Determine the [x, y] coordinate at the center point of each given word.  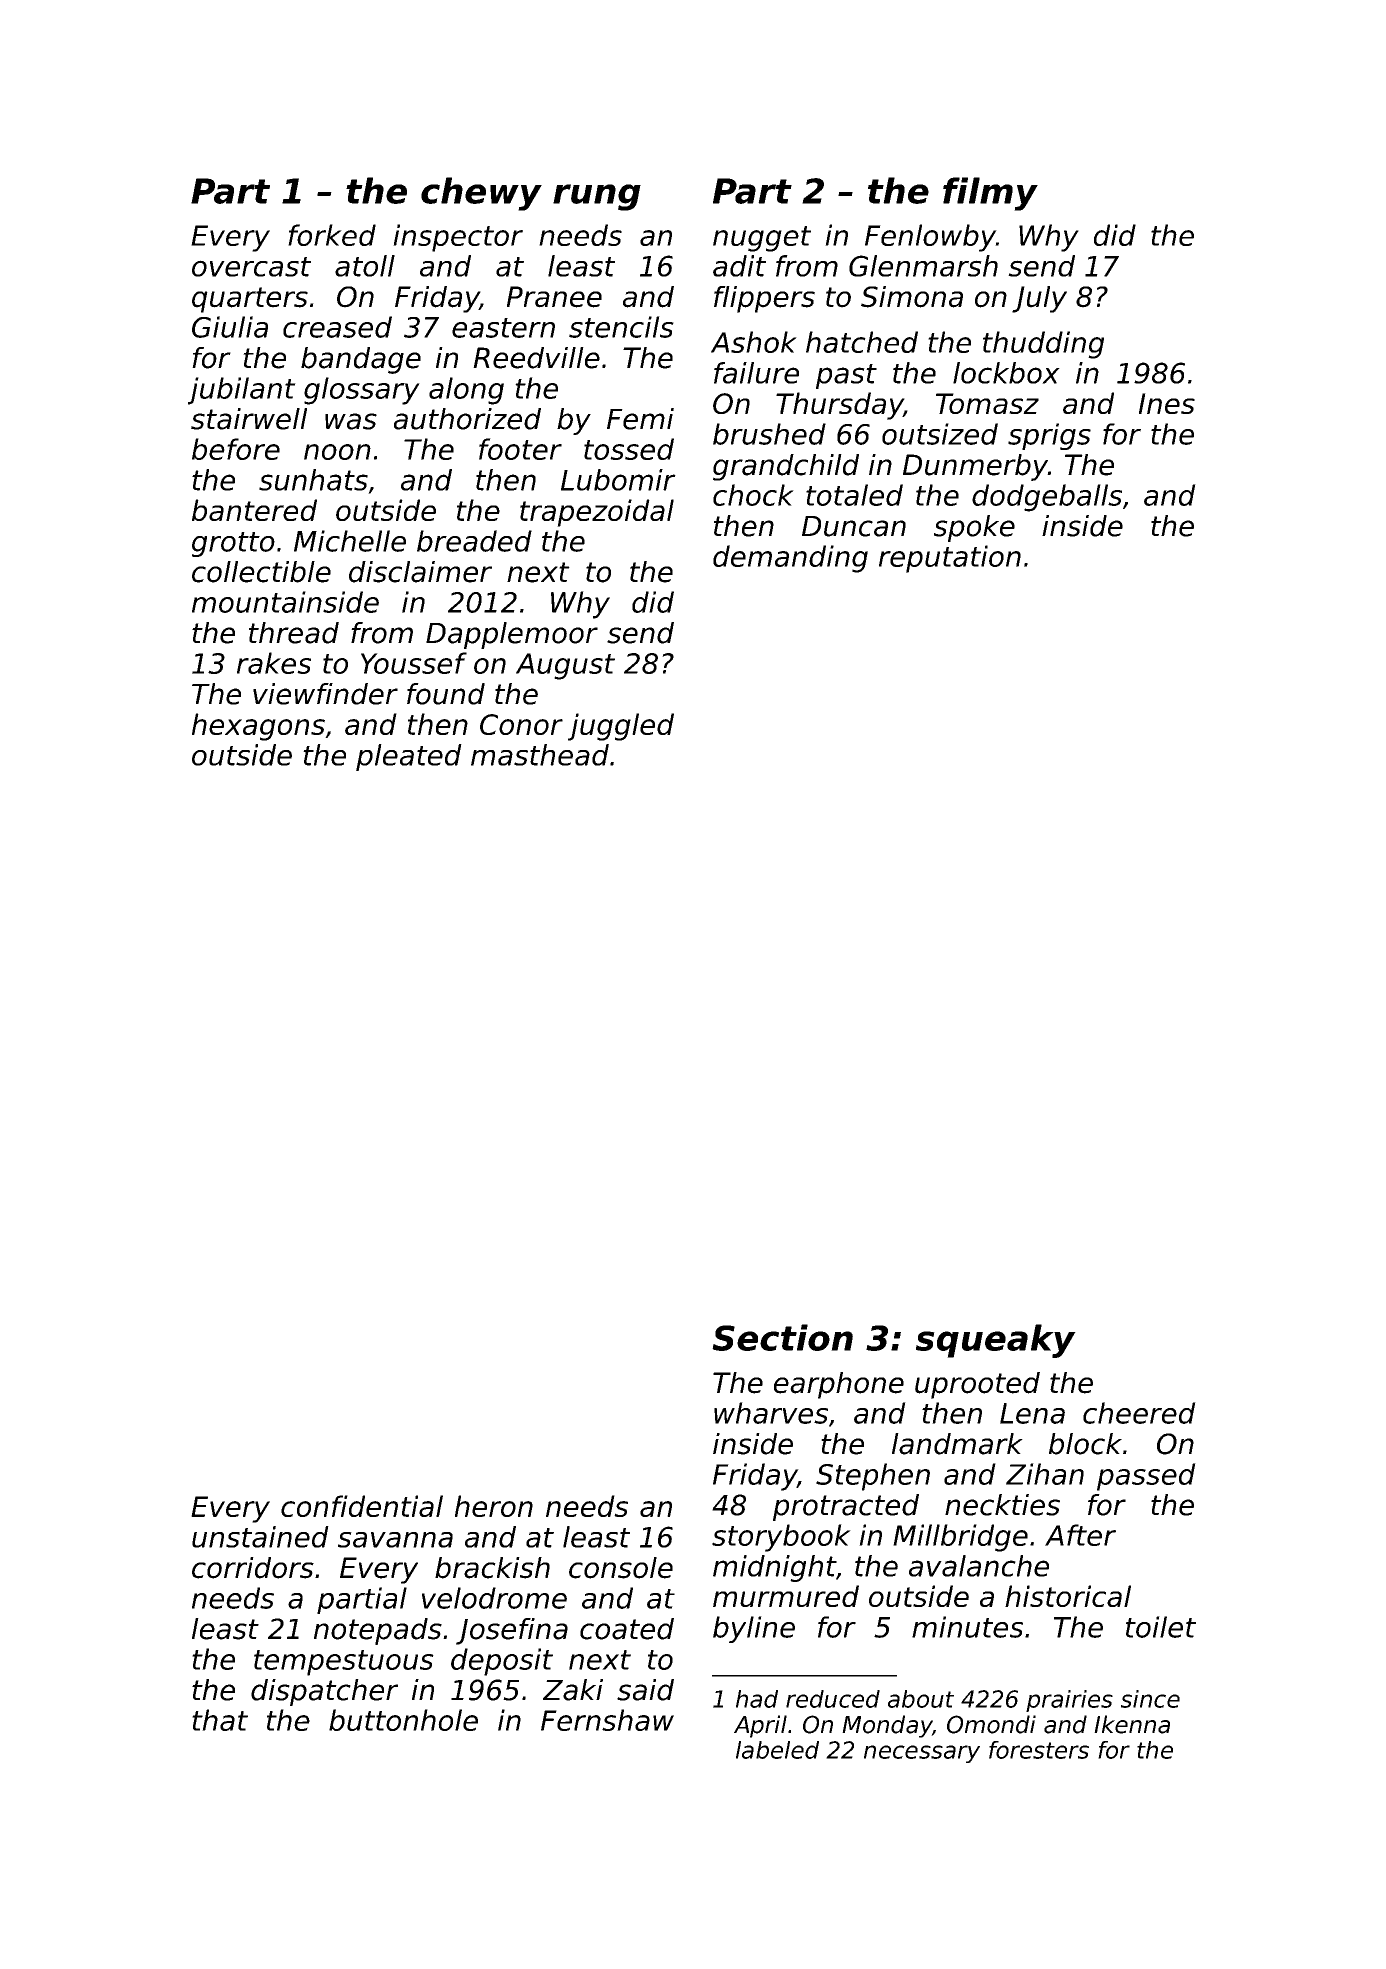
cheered [1139, 1413]
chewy [481, 194]
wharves [771, 1413]
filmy [990, 194]
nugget [762, 239]
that [220, 1720]
